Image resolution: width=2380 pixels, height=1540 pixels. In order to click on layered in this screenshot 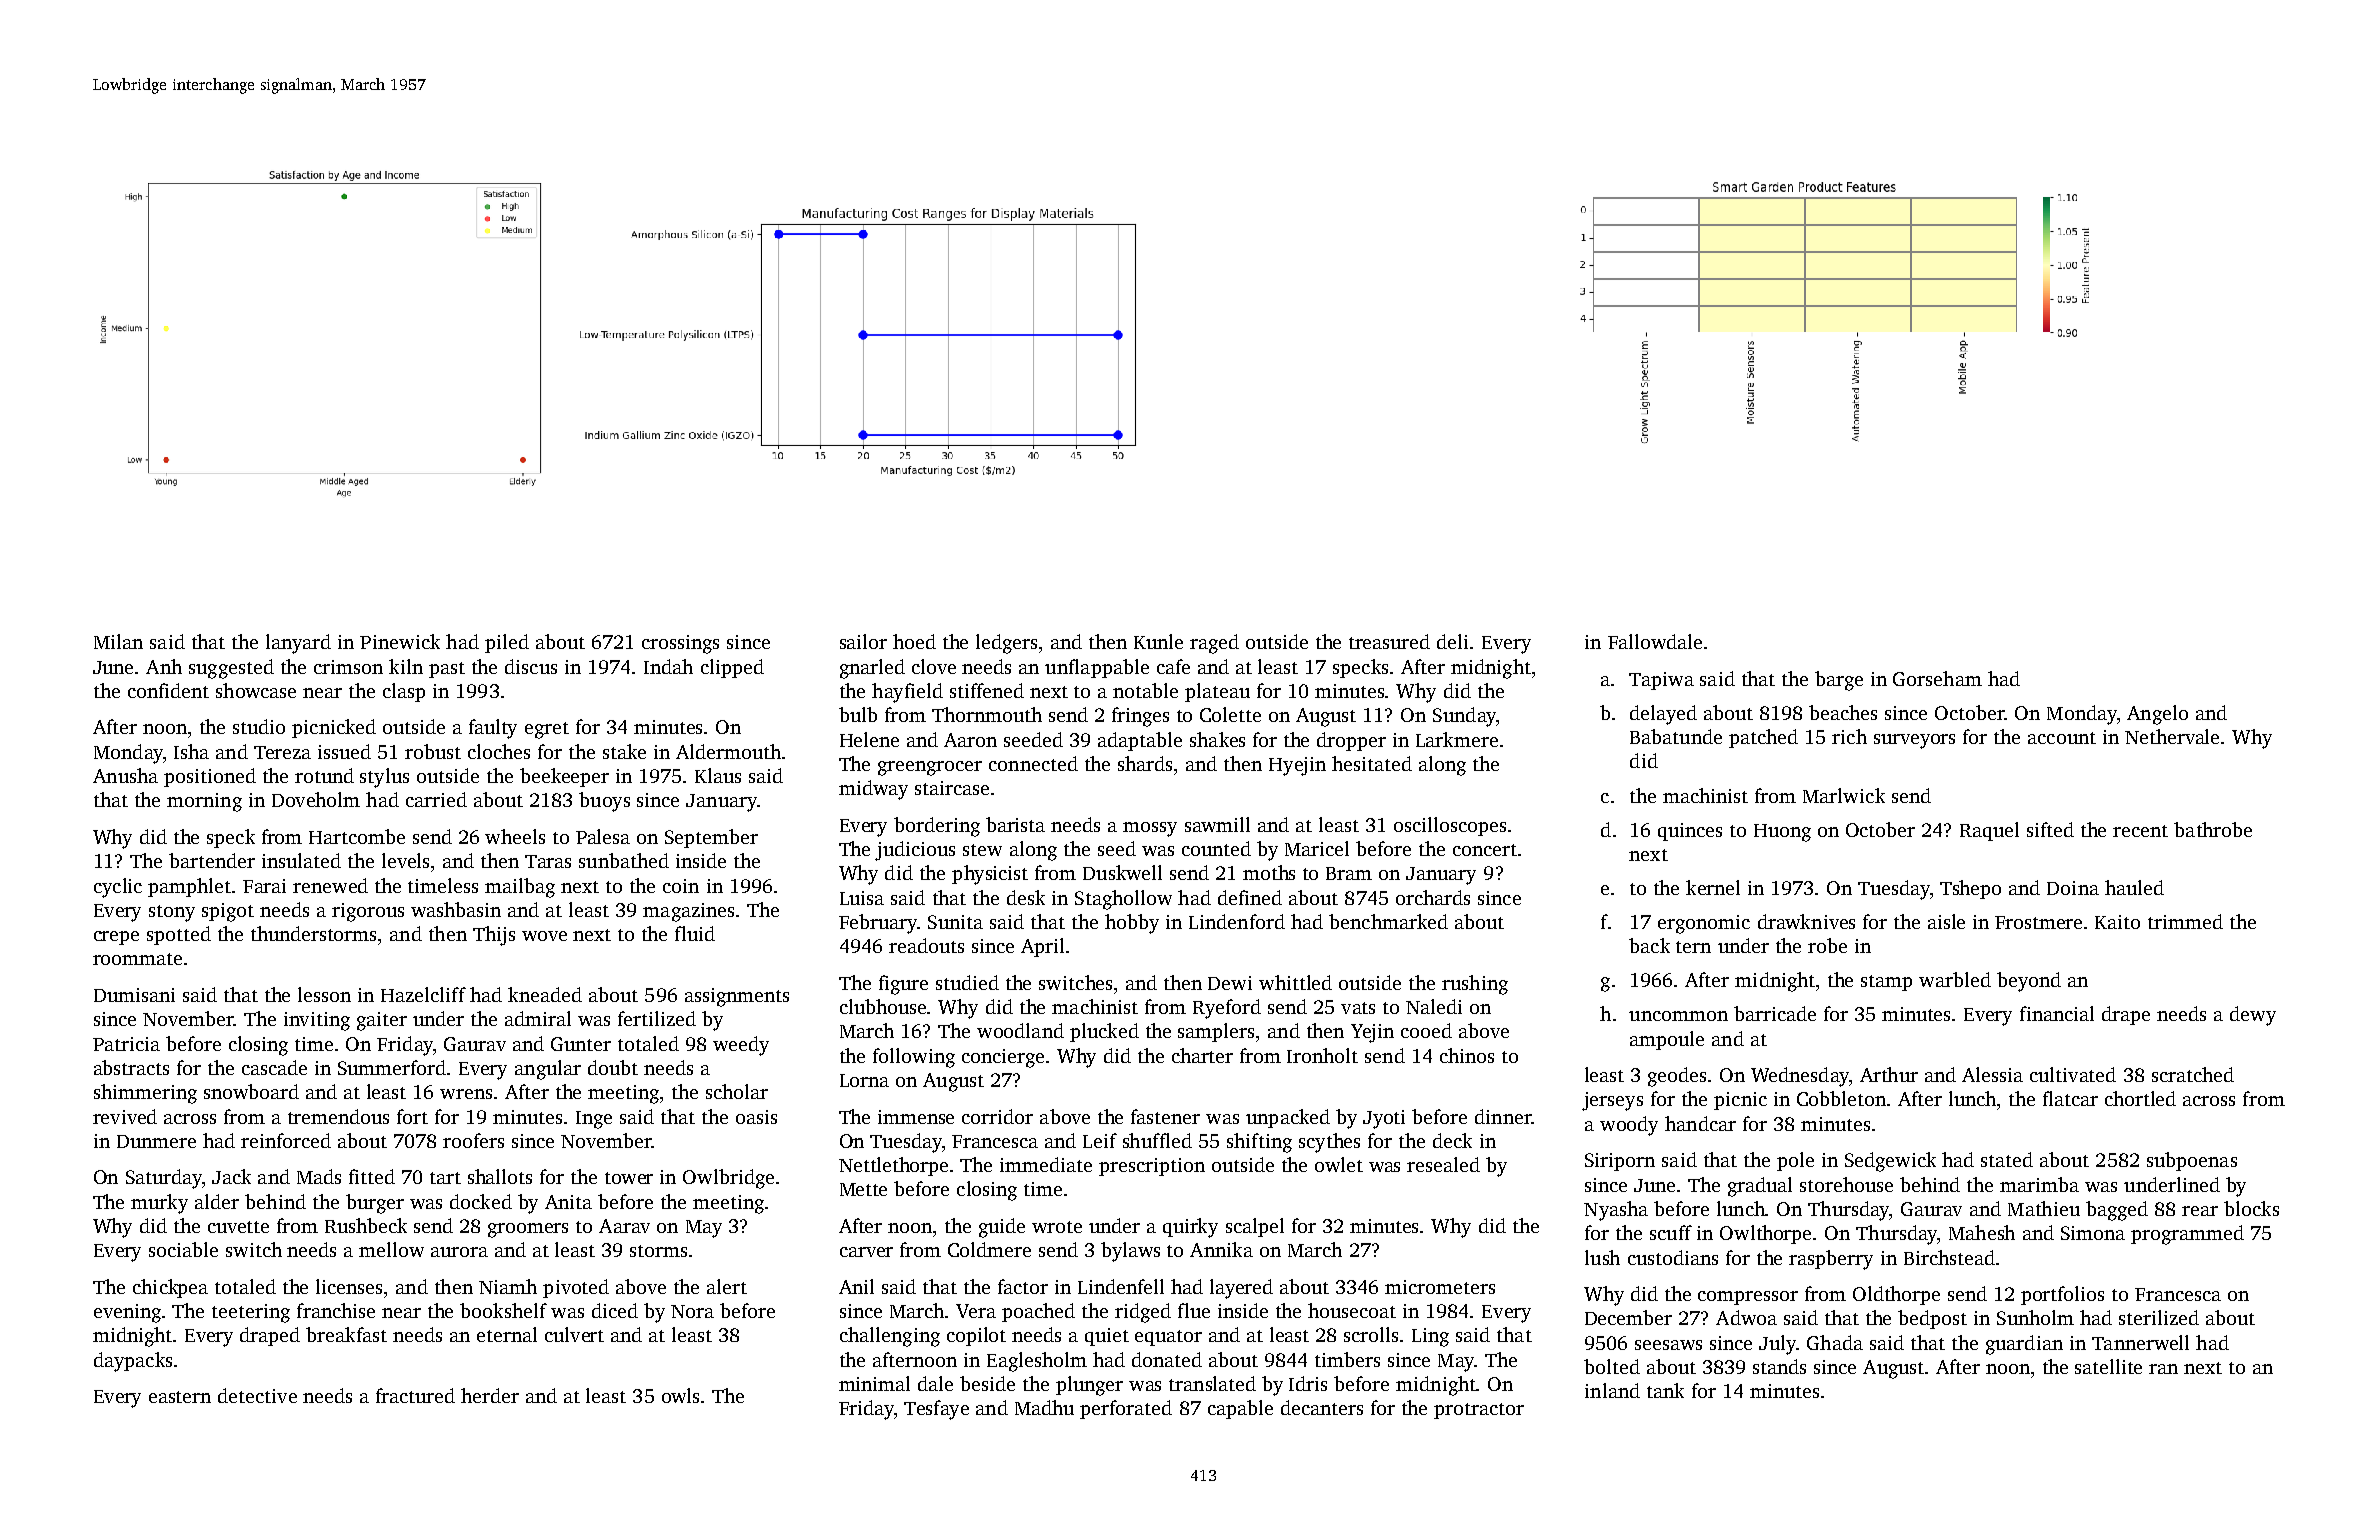, I will do `click(1241, 1289)`.
